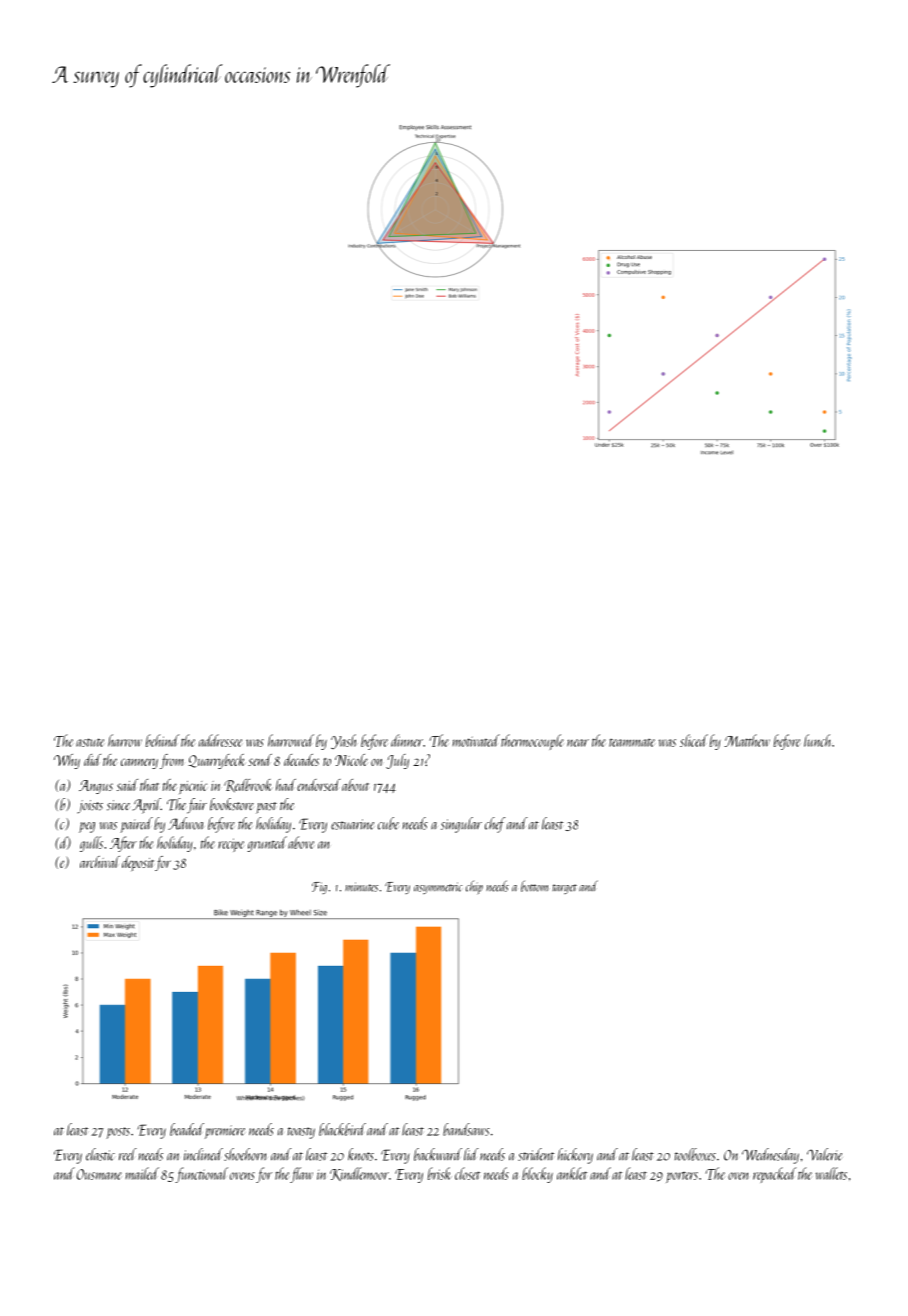 Image resolution: width=908 pixels, height=1316 pixels. Describe the element at coordinates (534, 886) in the document. I see `bottom` at that location.
